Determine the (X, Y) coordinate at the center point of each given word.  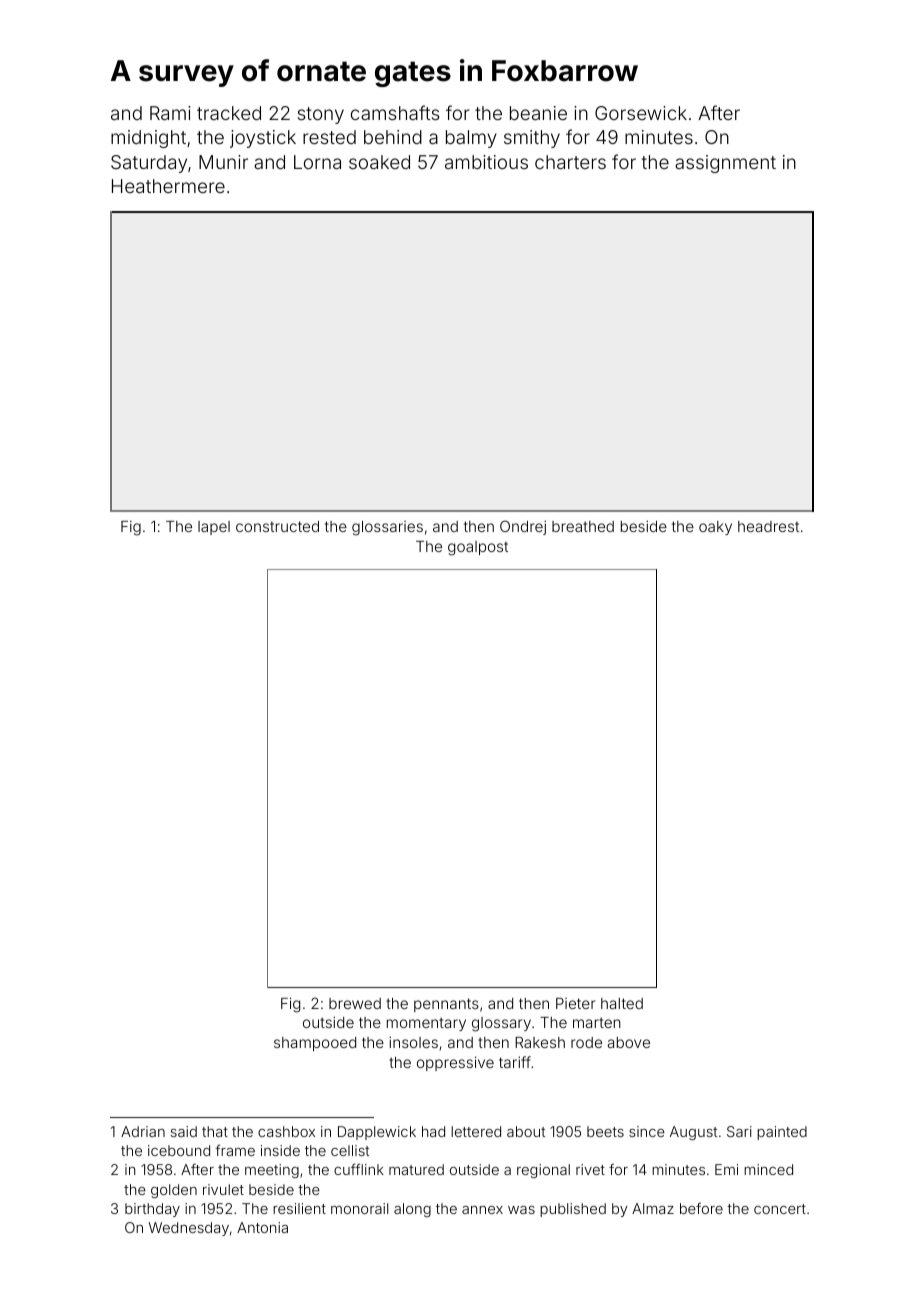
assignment (725, 164)
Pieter (575, 1003)
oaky (715, 528)
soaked (379, 162)
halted (622, 1003)
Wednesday (189, 1229)
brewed (355, 1003)
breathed (583, 526)
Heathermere (168, 186)
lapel (214, 528)
